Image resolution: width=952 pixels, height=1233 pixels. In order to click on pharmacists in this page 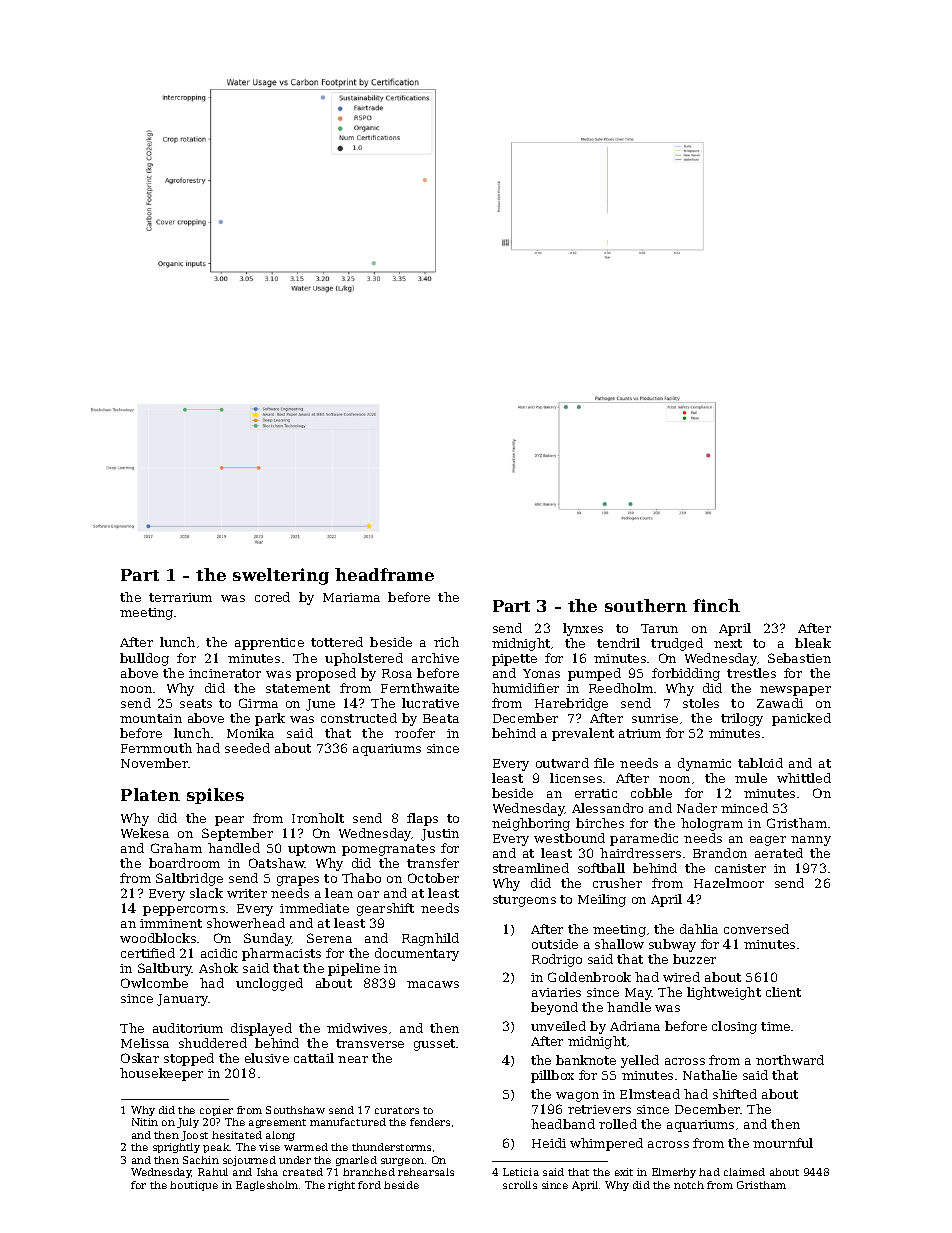, I will do `click(281, 954)`.
